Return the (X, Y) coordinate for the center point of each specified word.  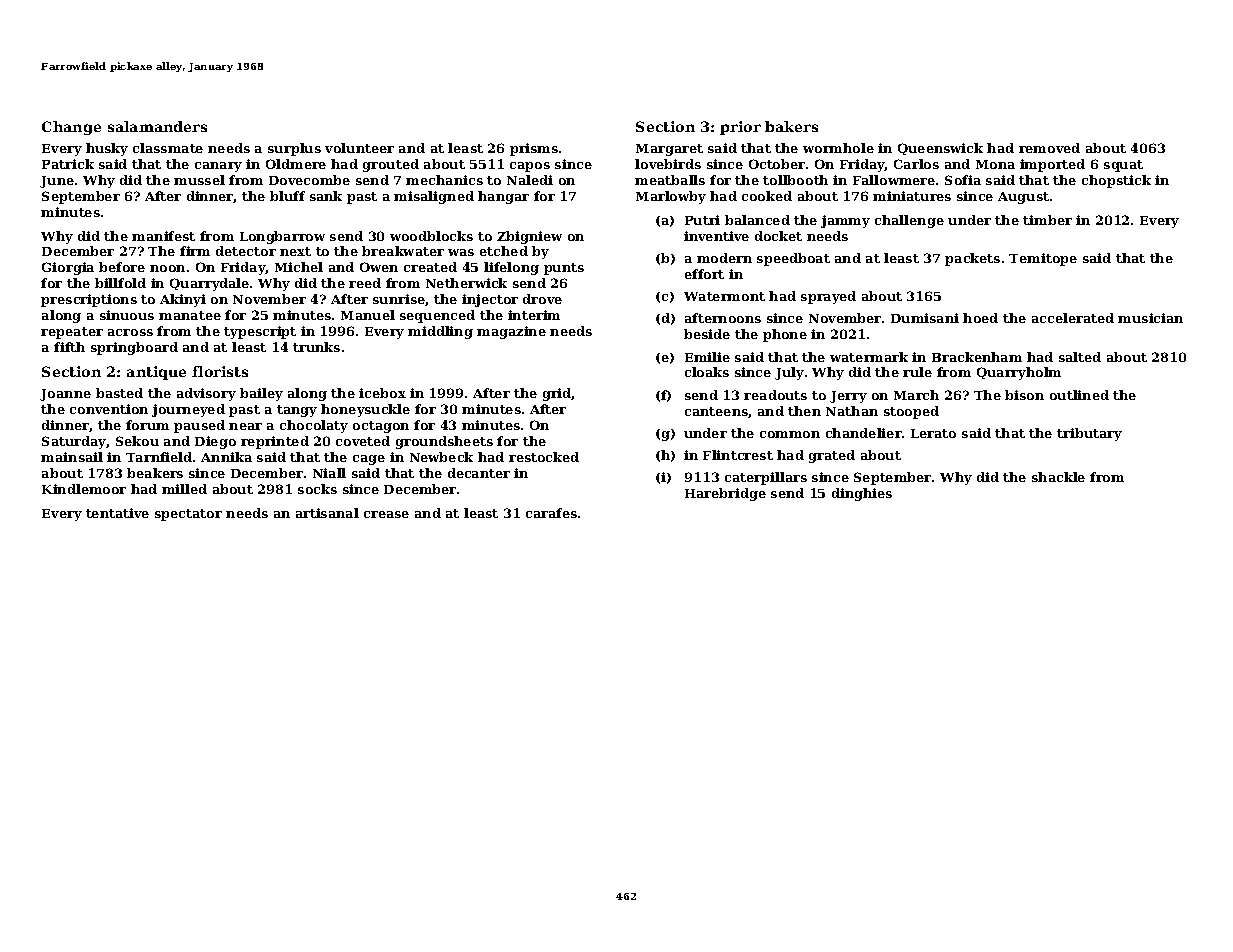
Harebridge (725, 494)
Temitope (1043, 259)
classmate (168, 148)
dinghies (862, 494)
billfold (120, 283)
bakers (791, 126)
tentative (117, 513)
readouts (775, 395)
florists (220, 371)
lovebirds (668, 164)
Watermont (724, 296)
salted (1080, 357)
